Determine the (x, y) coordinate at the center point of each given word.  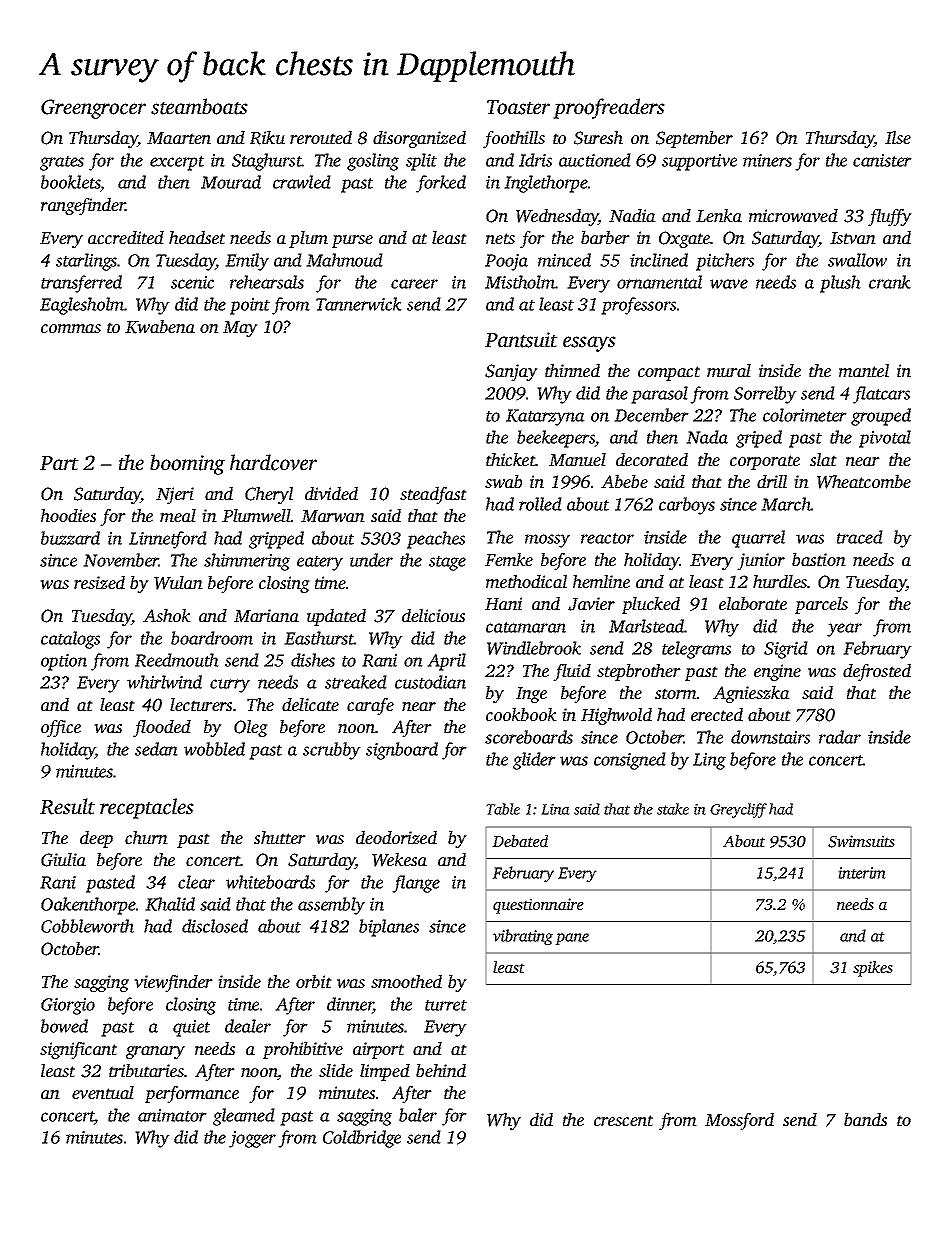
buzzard (70, 538)
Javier (591, 604)
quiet (191, 1028)
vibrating (523, 937)
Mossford (739, 1121)
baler (418, 1115)
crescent (623, 1120)
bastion (819, 559)
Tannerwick (359, 304)
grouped (881, 417)
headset (197, 237)
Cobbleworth (87, 926)
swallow (857, 260)
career (414, 284)
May (240, 329)
